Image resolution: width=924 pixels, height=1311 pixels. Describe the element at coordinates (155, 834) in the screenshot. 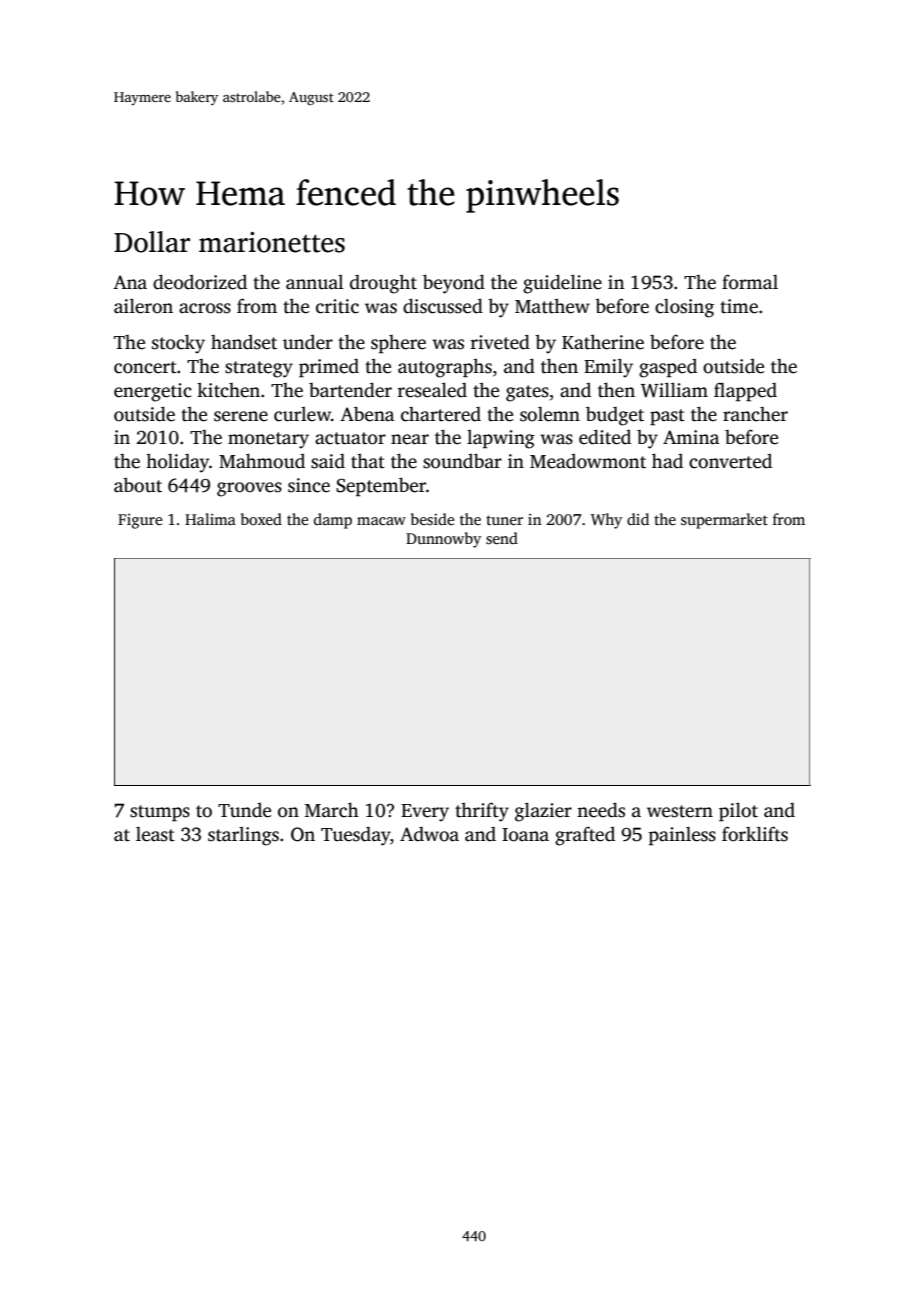

I see `least` at that location.
